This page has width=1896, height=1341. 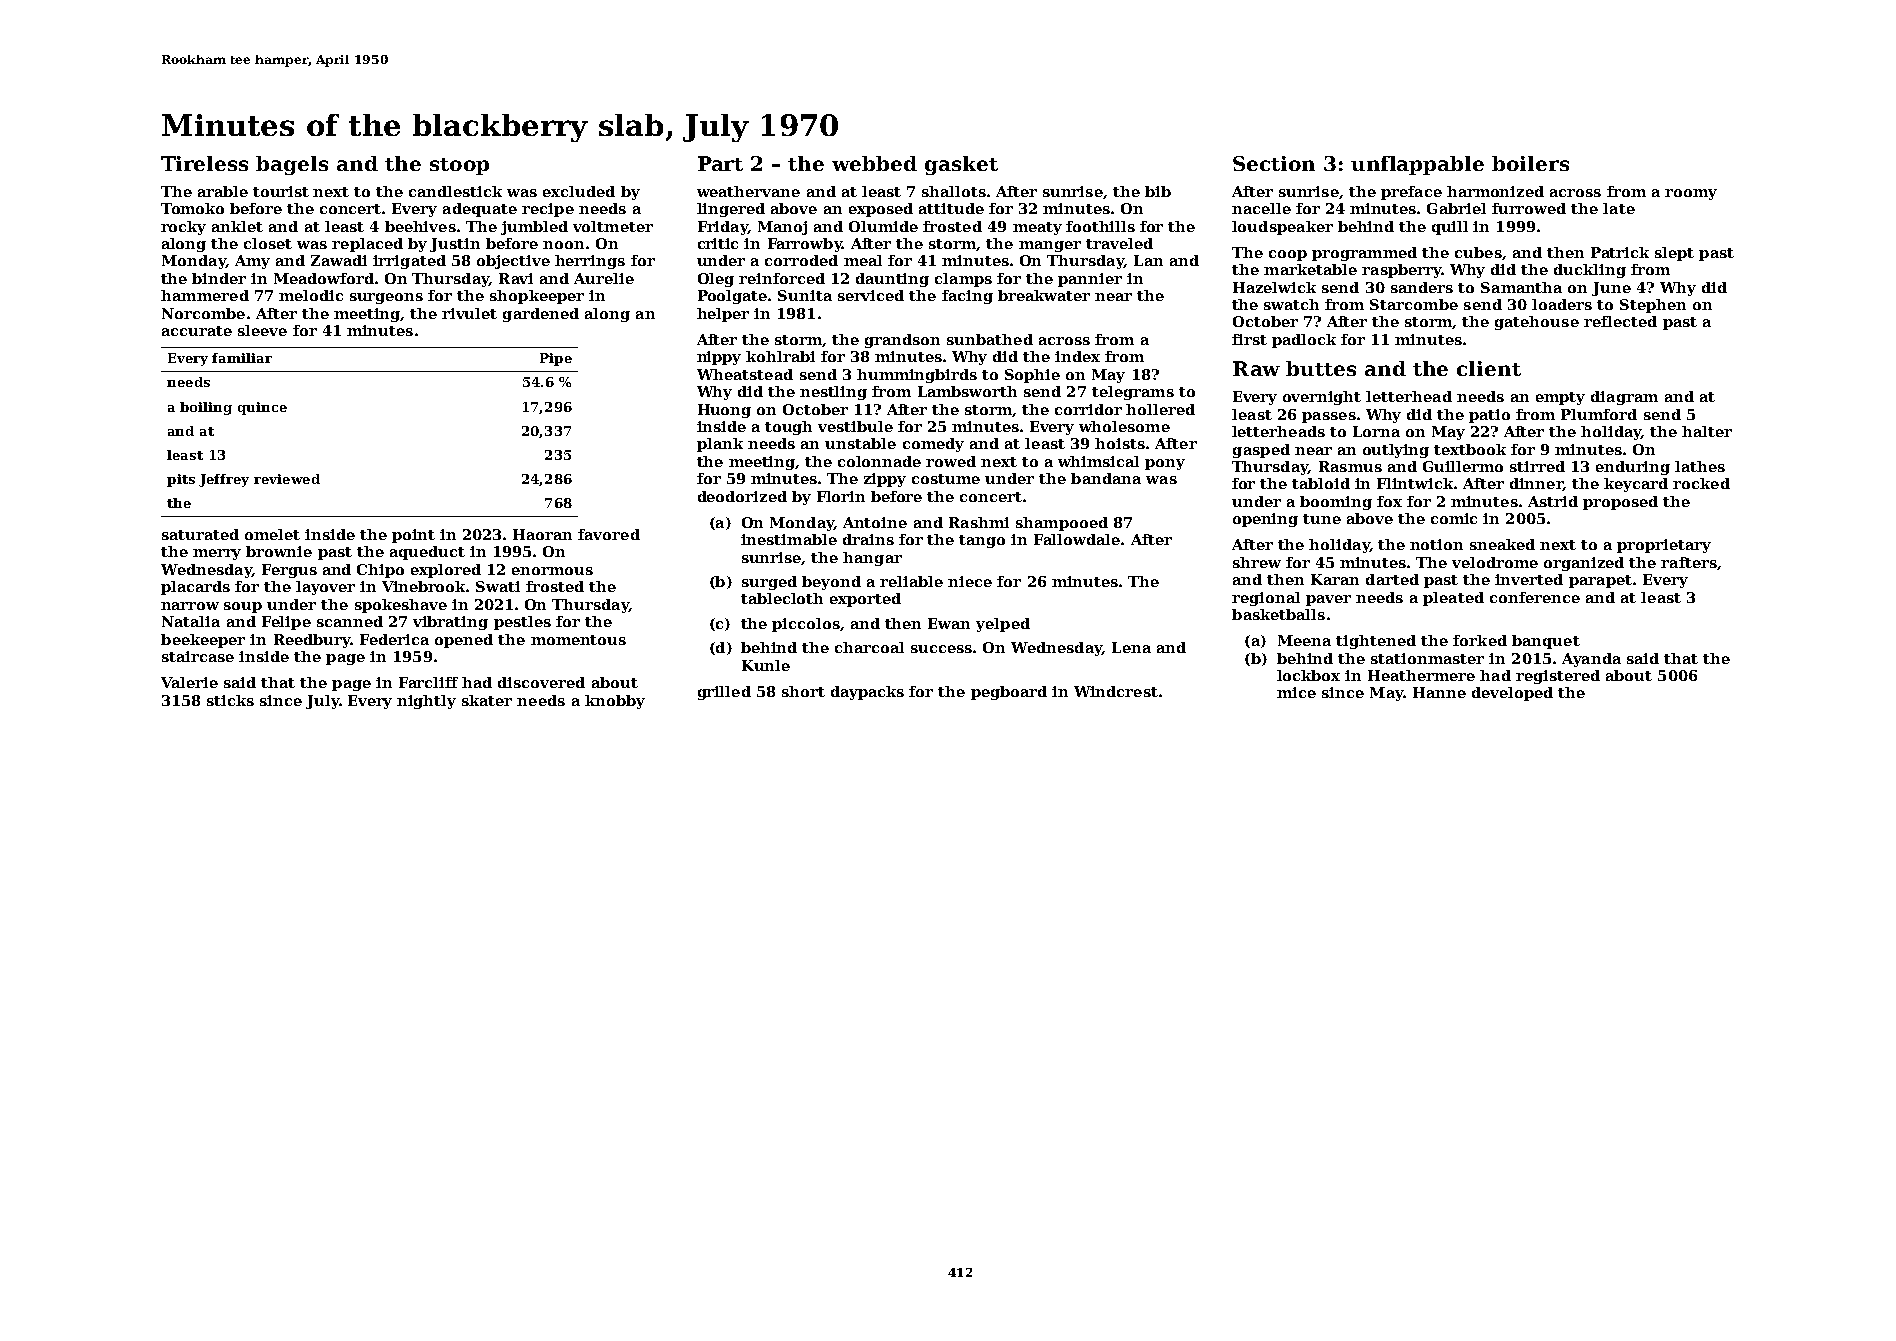 What do you see at coordinates (204, 163) in the page?
I see `Tireless` at bounding box center [204, 163].
